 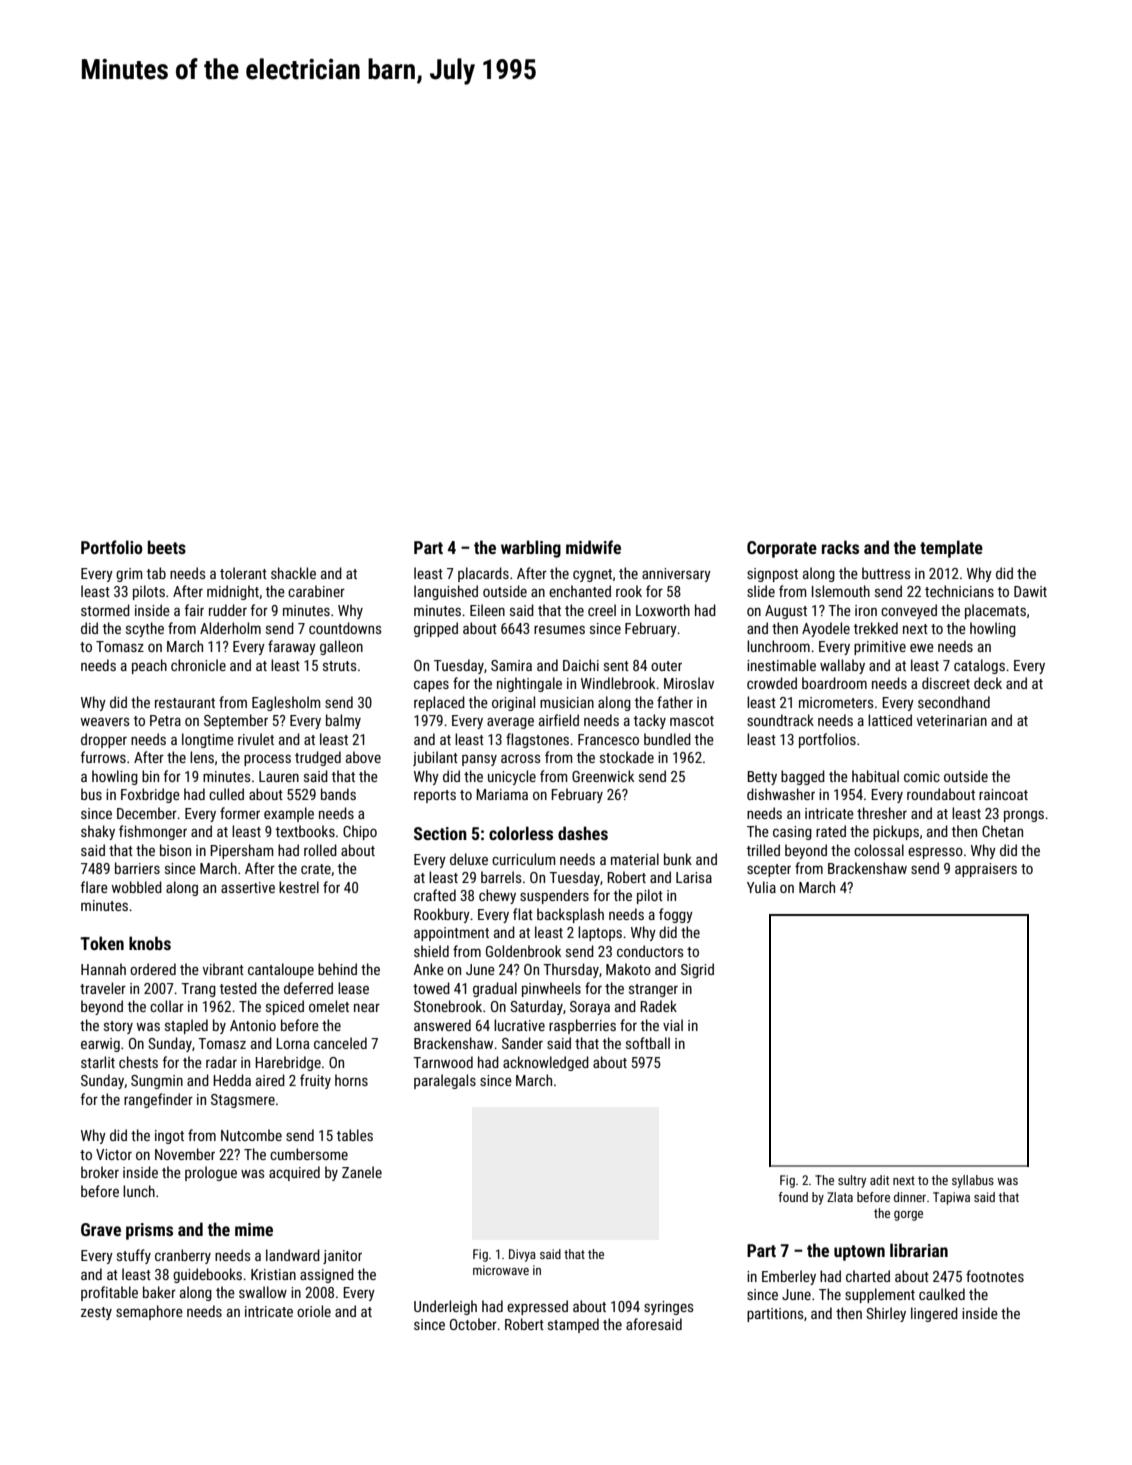 I want to click on prisms, so click(x=149, y=1231).
